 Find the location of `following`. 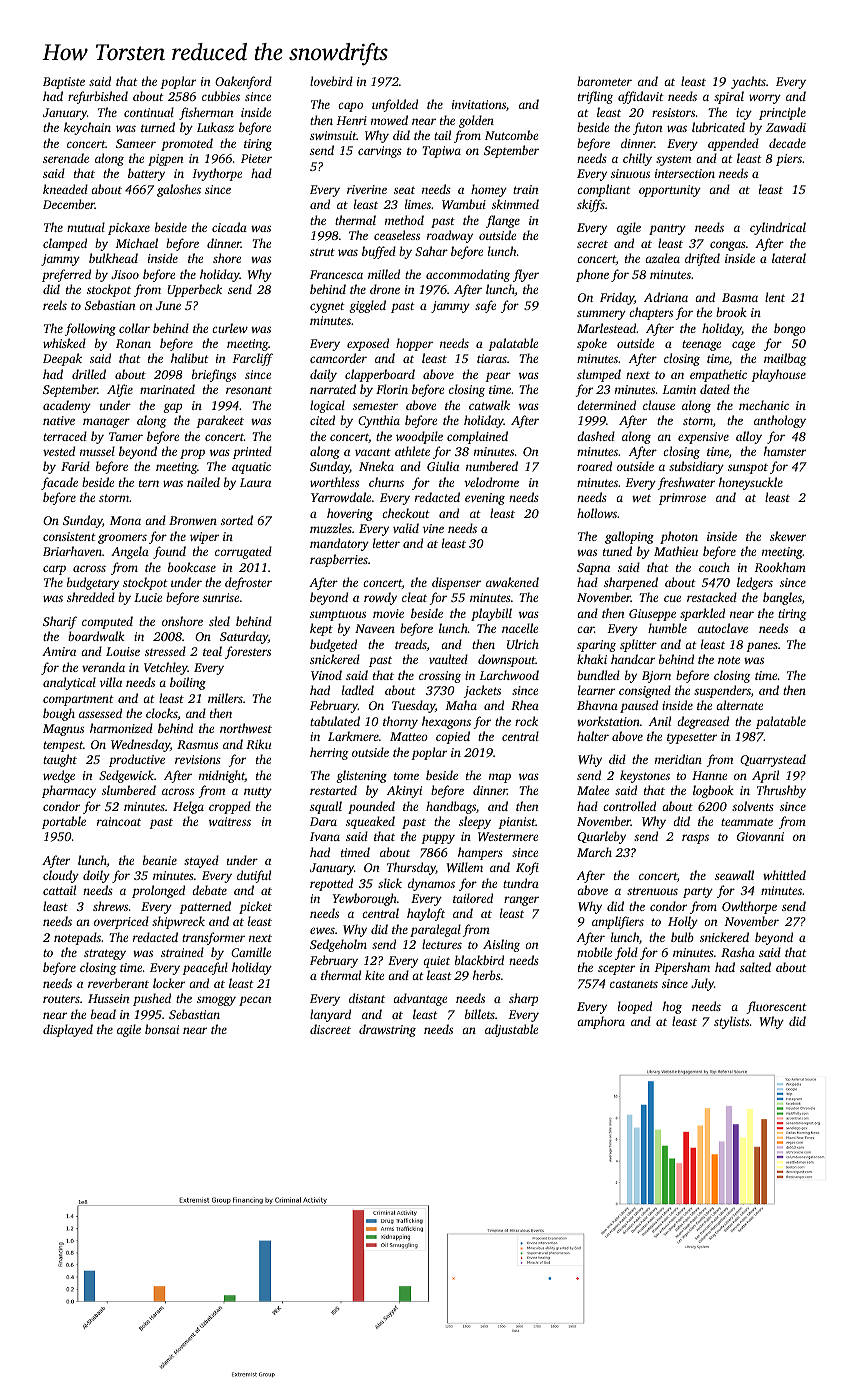

following is located at coordinates (90, 329).
